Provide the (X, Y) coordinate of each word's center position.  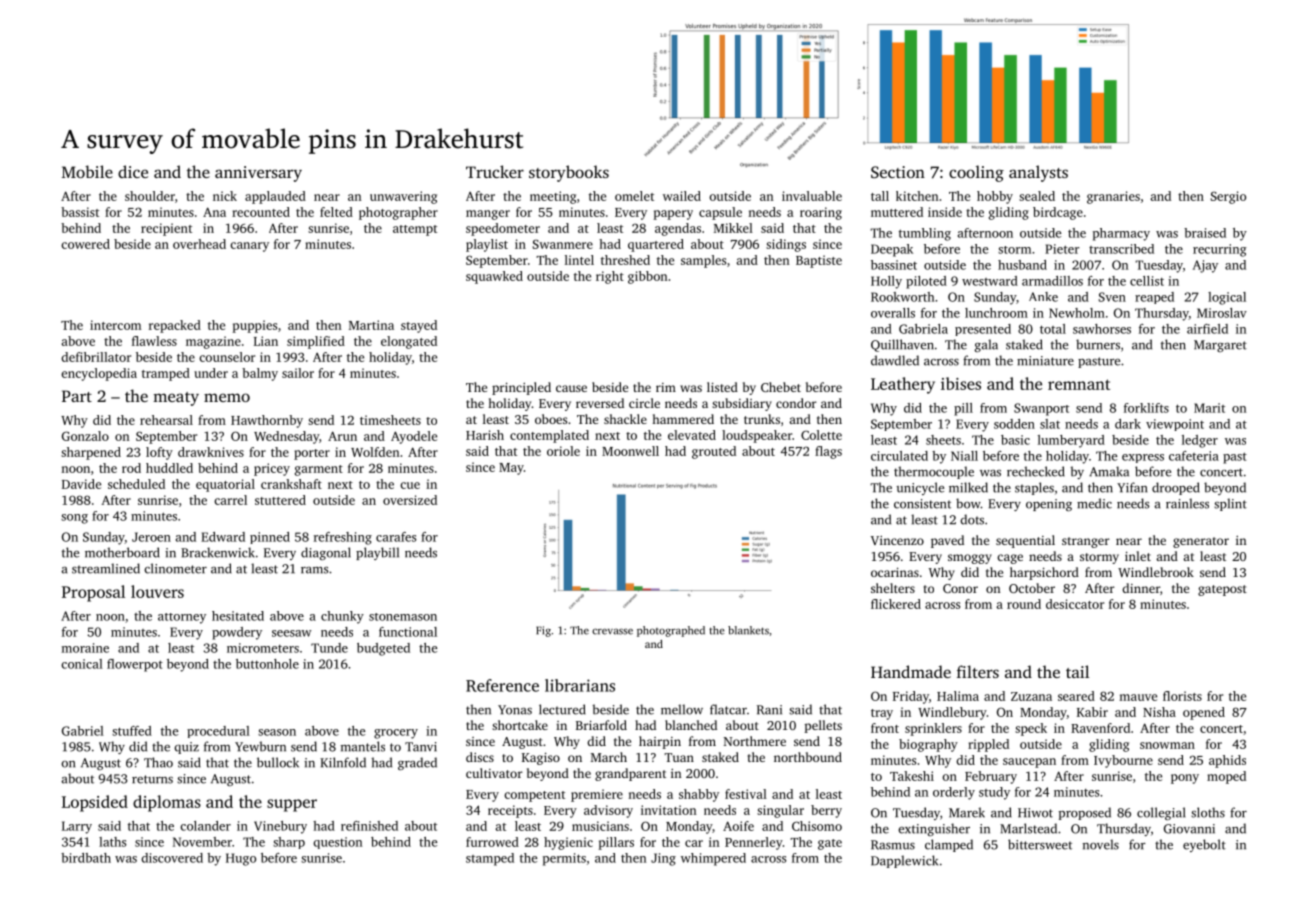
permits (564, 859)
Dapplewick (904, 861)
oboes (551, 419)
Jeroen (151, 537)
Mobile (87, 171)
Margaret (1220, 346)
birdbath (86, 858)
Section (898, 172)
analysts (1038, 173)
